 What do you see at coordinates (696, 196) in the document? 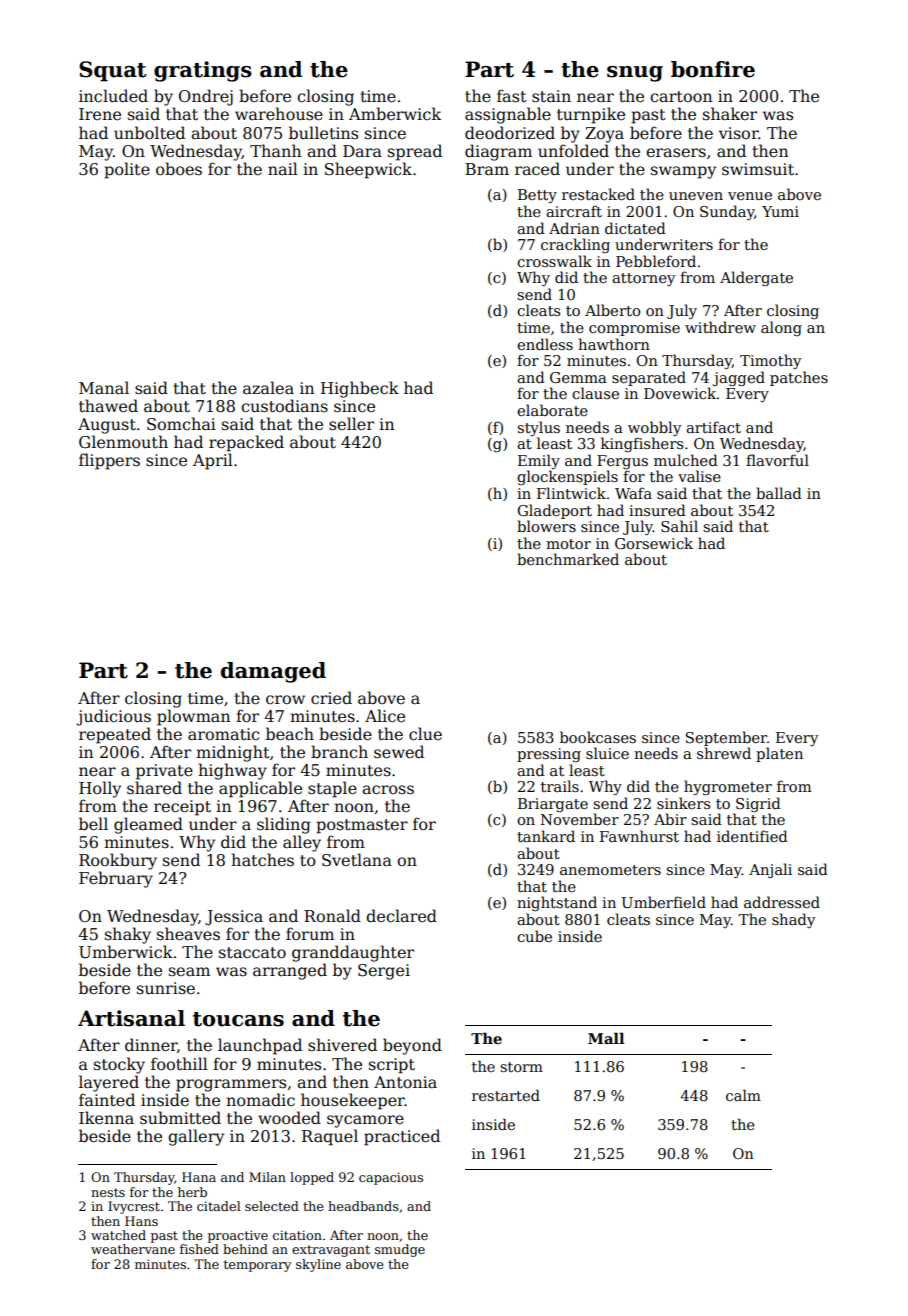
I see `uneven` at bounding box center [696, 196].
